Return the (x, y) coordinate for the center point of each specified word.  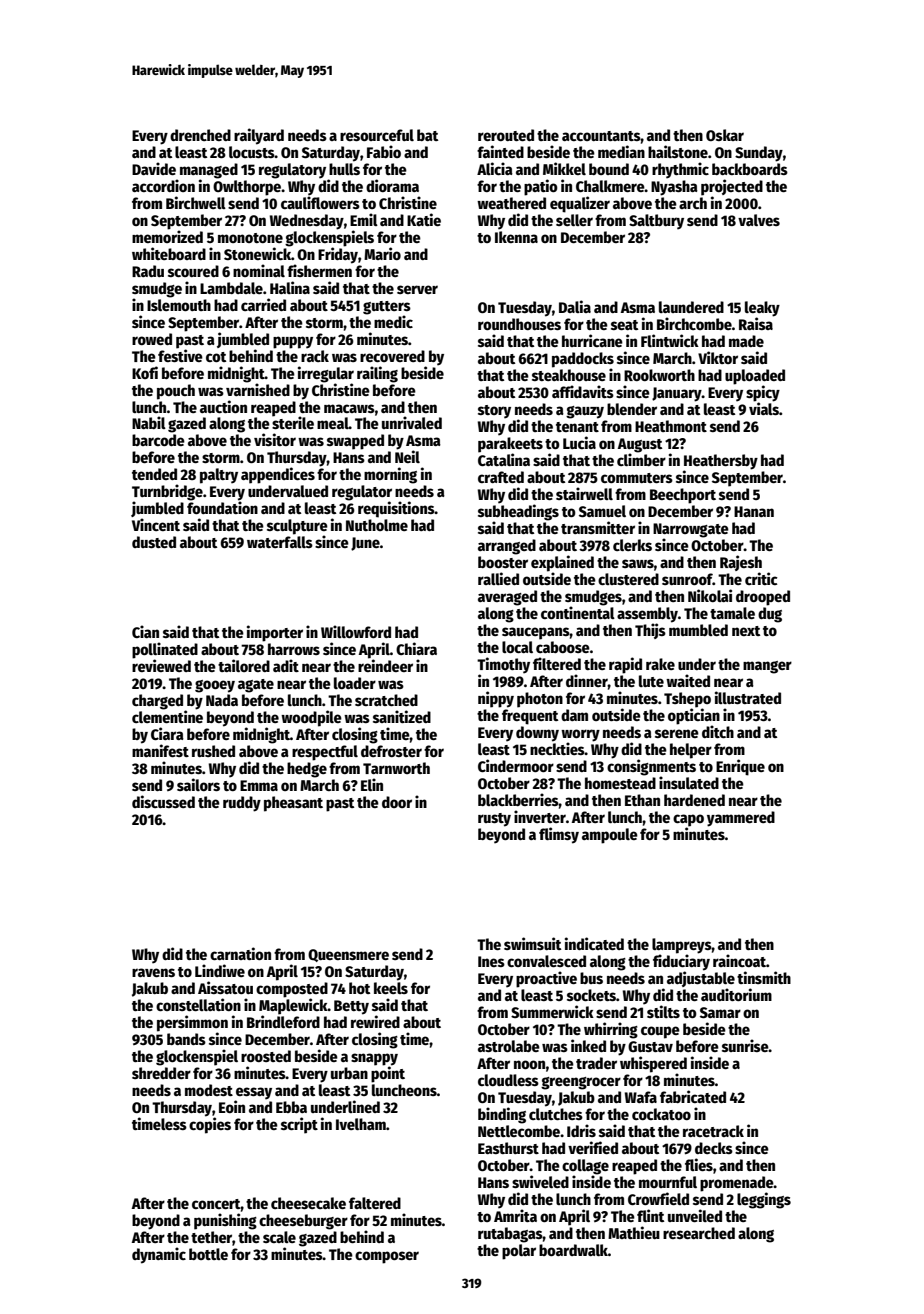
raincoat (739, 960)
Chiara (416, 648)
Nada (222, 700)
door (397, 802)
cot (216, 357)
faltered (375, 1203)
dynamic (159, 1255)
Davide (154, 168)
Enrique (740, 767)
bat (427, 135)
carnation (240, 953)
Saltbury (656, 222)
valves (759, 220)
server (417, 289)
